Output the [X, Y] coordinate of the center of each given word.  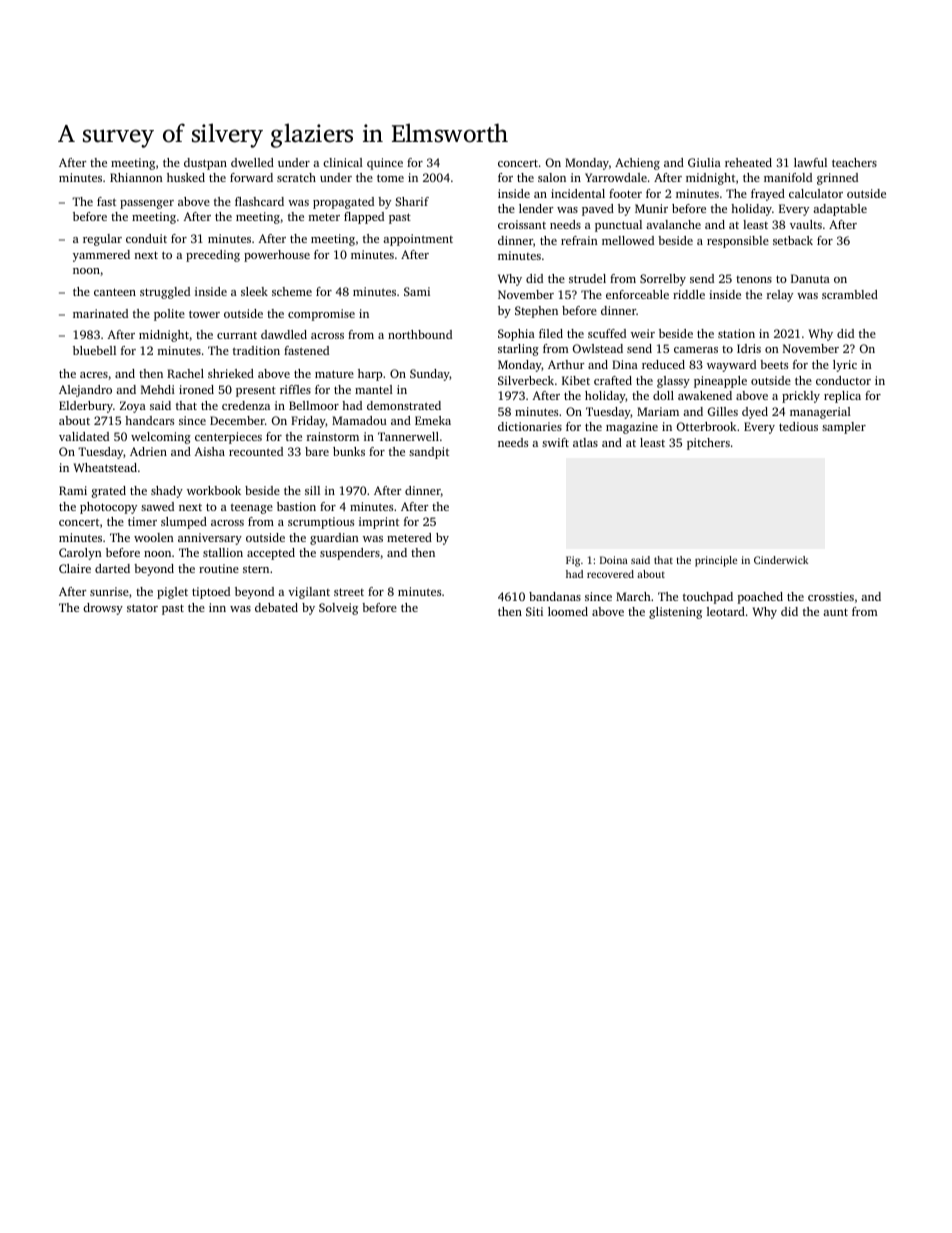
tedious [798, 426]
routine [219, 568]
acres [94, 375]
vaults [806, 224]
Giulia [704, 162]
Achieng [637, 164]
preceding [213, 256]
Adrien [148, 451]
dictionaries [530, 426]
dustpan [205, 164]
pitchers [708, 444]
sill [312, 490]
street [349, 592]
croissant [522, 224]
